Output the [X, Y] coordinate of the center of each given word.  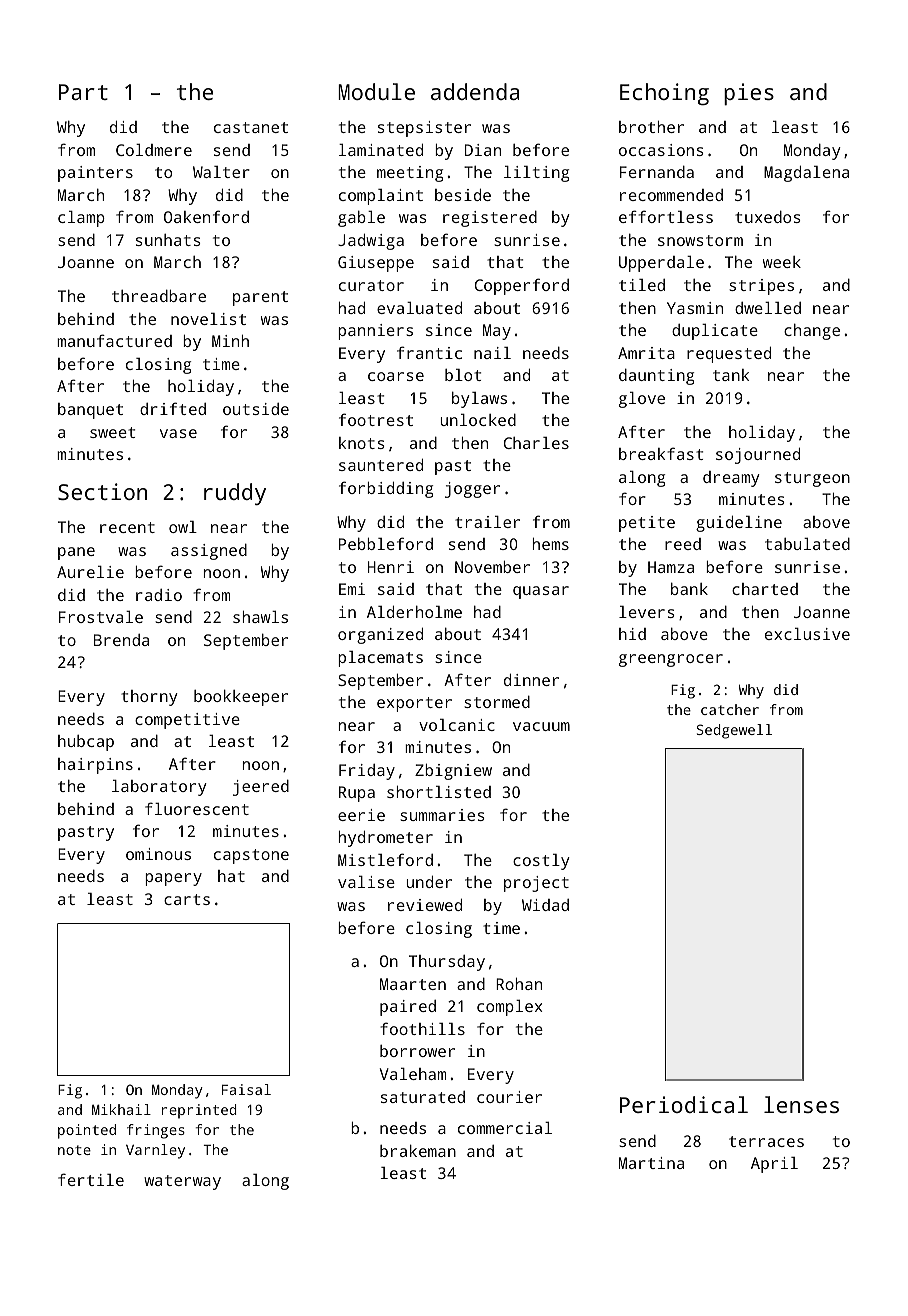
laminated [381, 150]
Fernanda [657, 172]
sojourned [758, 456]
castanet [251, 127]
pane [76, 553]
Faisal [246, 1089]
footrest [376, 419]
